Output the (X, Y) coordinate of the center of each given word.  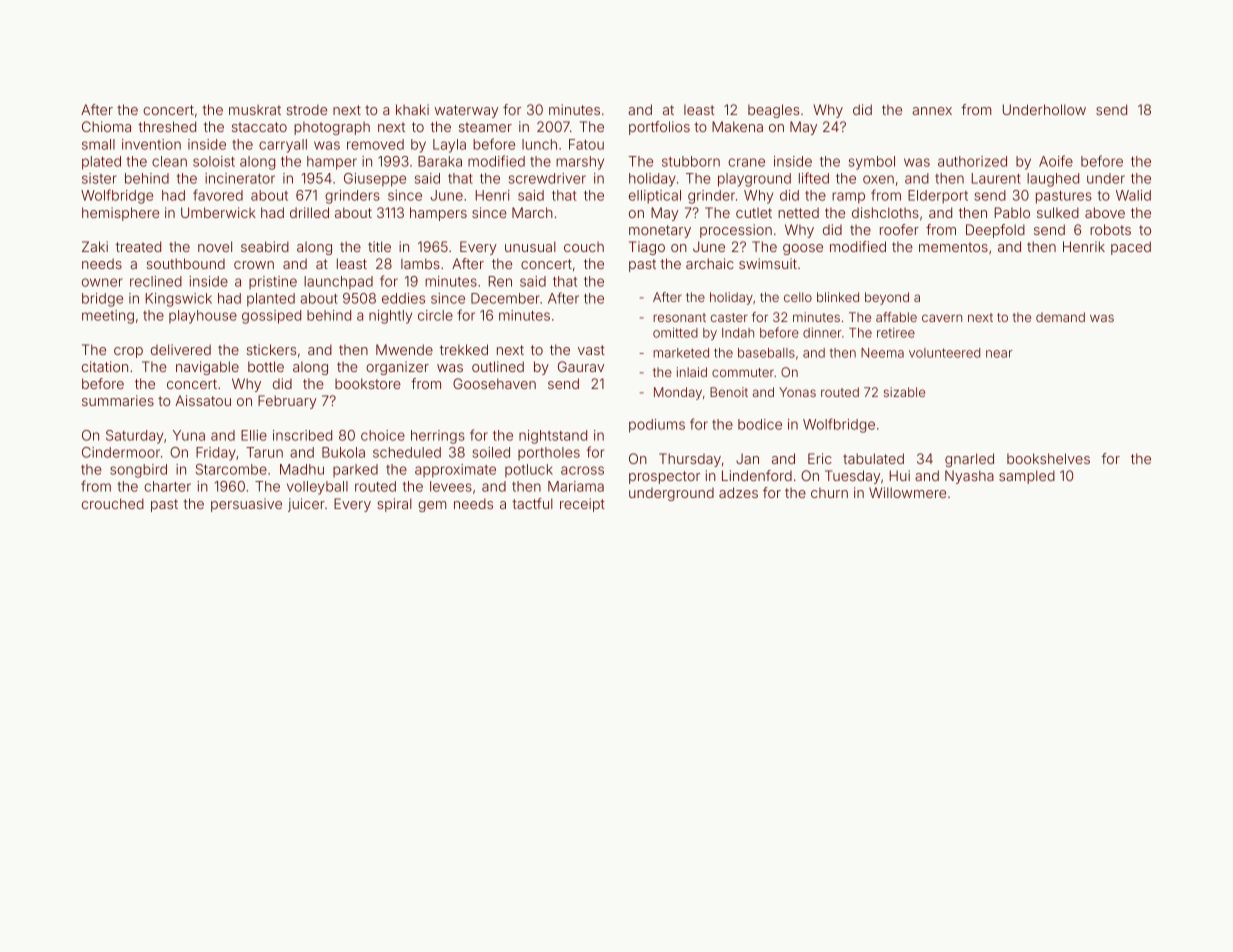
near (999, 354)
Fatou (586, 144)
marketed (681, 353)
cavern (942, 318)
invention (151, 144)
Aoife (1056, 161)
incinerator (240, 178)
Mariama (576, 486)
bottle (266, 366)
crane (746, 162)
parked (355, 470)
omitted (675, 333)
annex (932, 111)
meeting (108, 317)
